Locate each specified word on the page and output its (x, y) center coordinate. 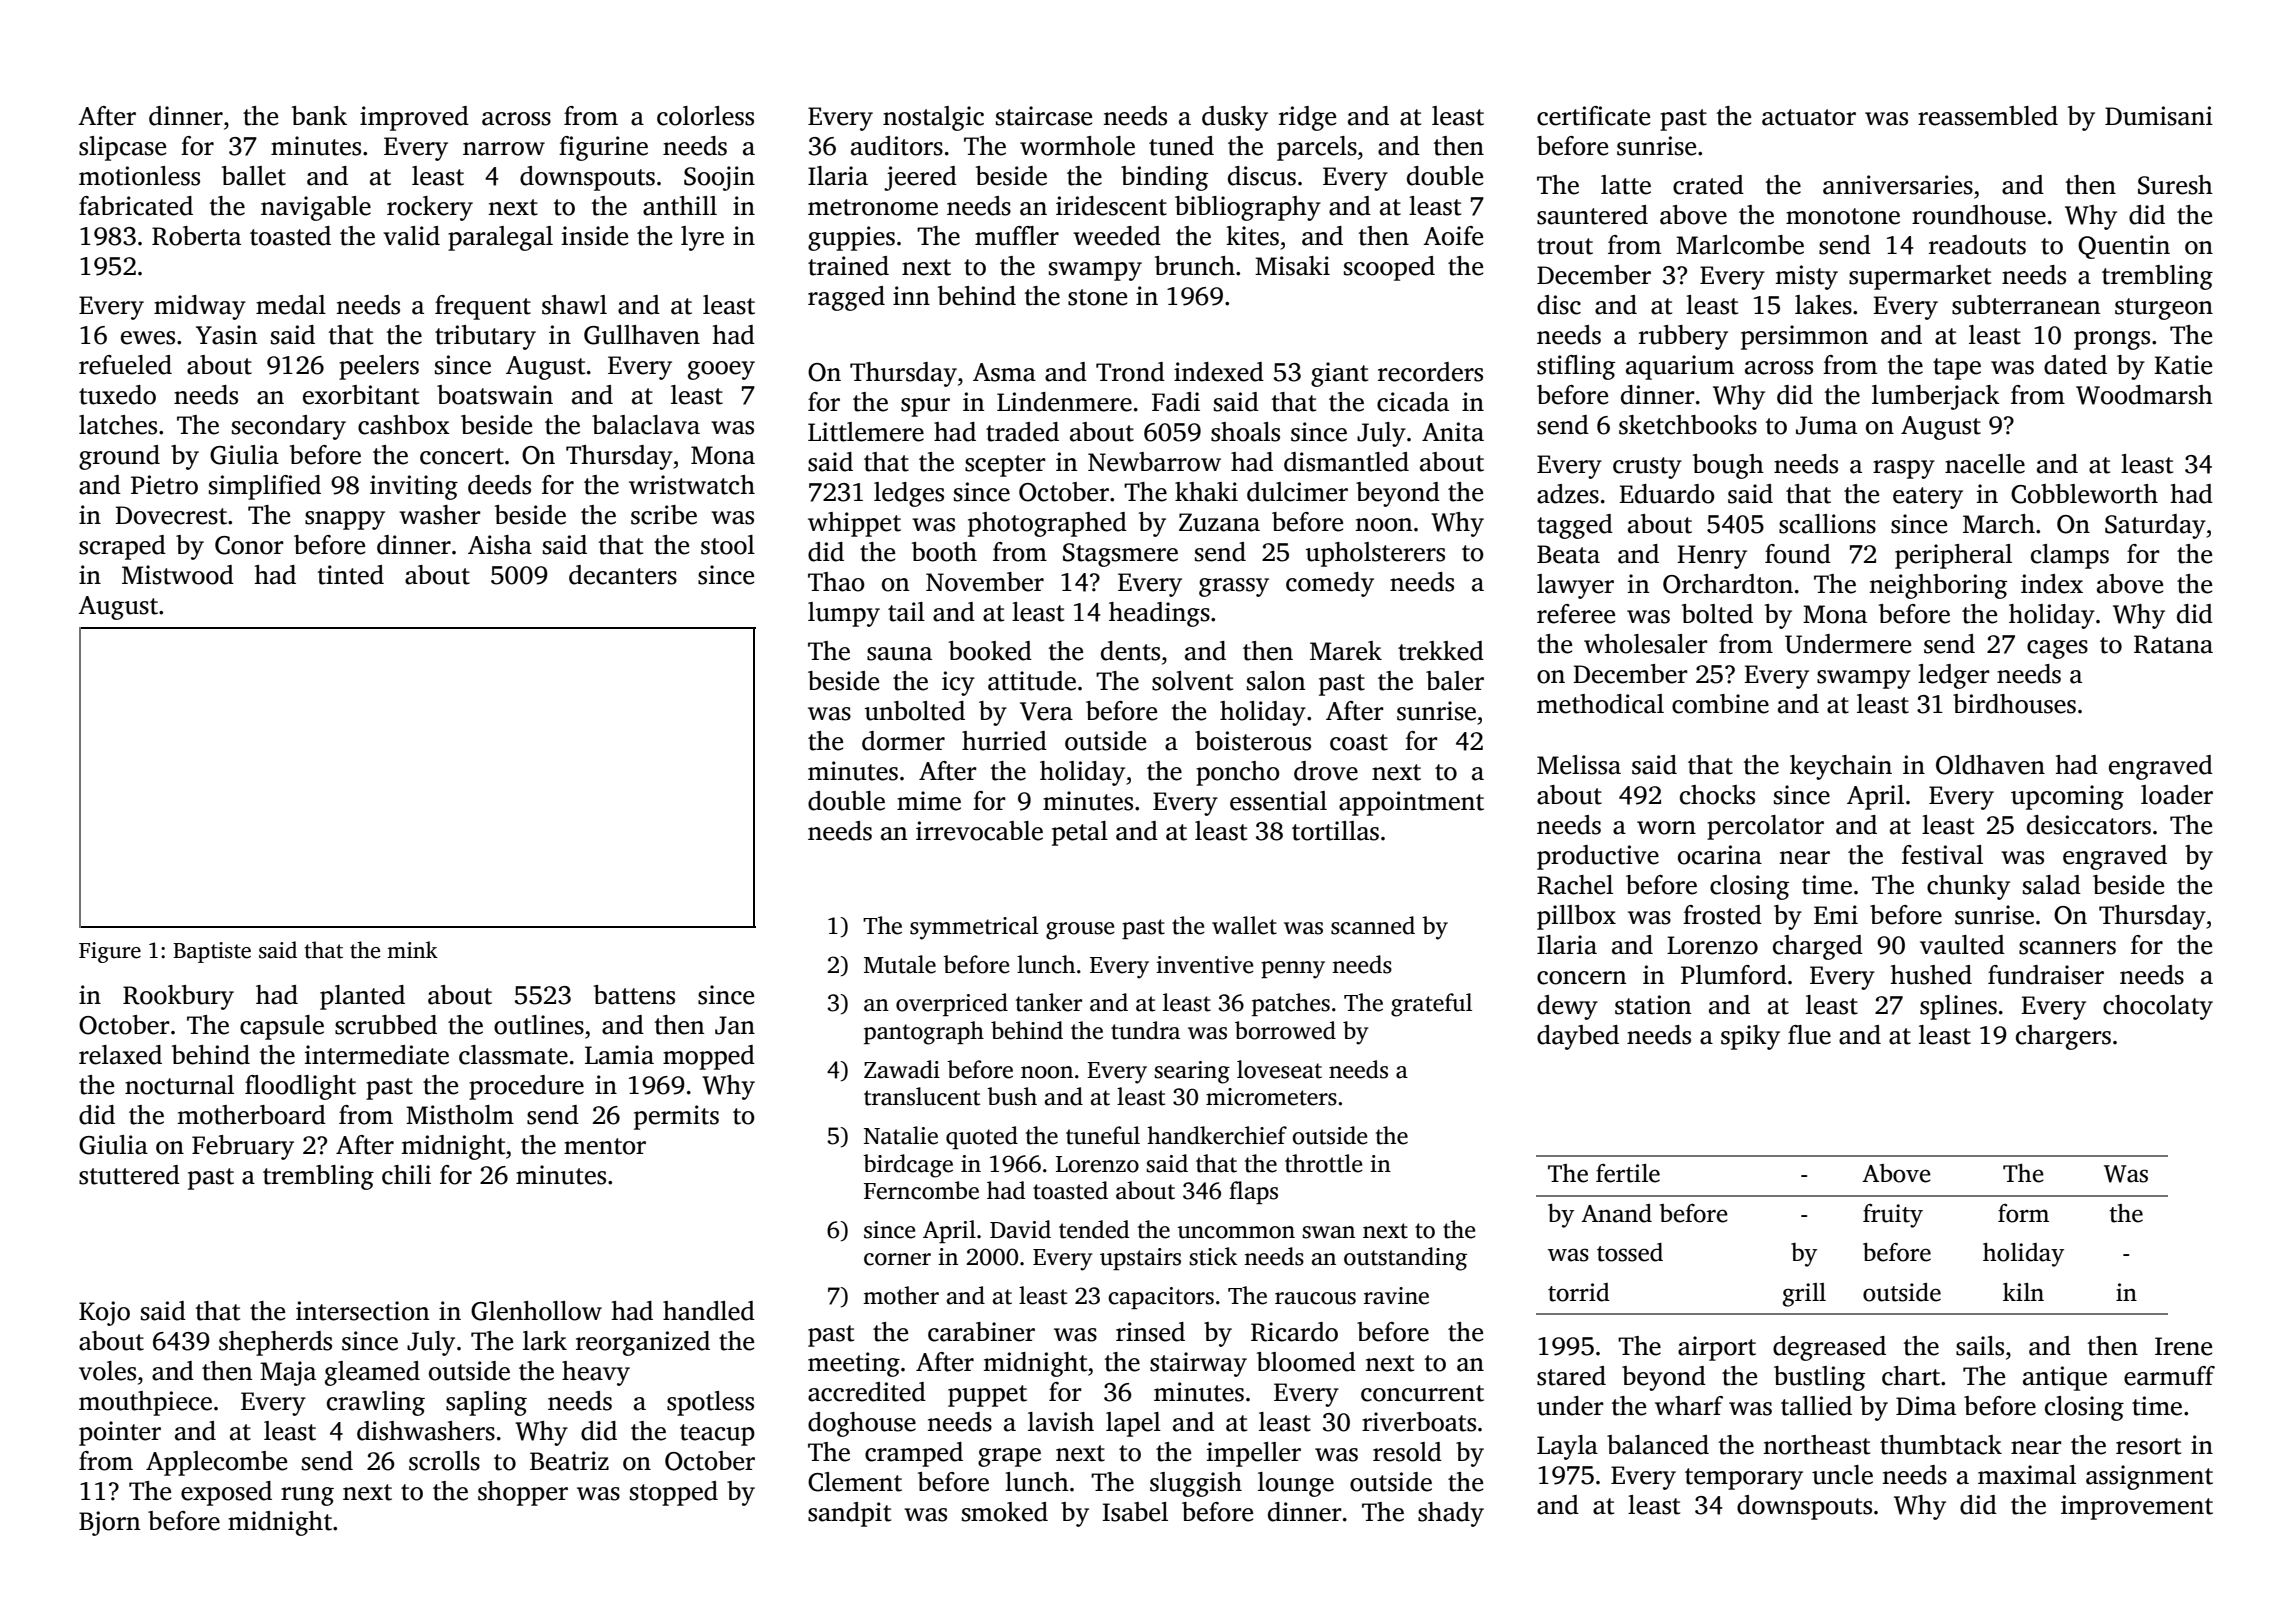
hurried (1004, 741)
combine (1720, 704)
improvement (2137, 1507)
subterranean (2026, 305)
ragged (846, 298)
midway (200, 307)
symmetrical (974, 928)
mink (412, 949)
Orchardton (1728, 584)
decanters (623, 575)
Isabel (1135, 1512)
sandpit (849, 1514)
